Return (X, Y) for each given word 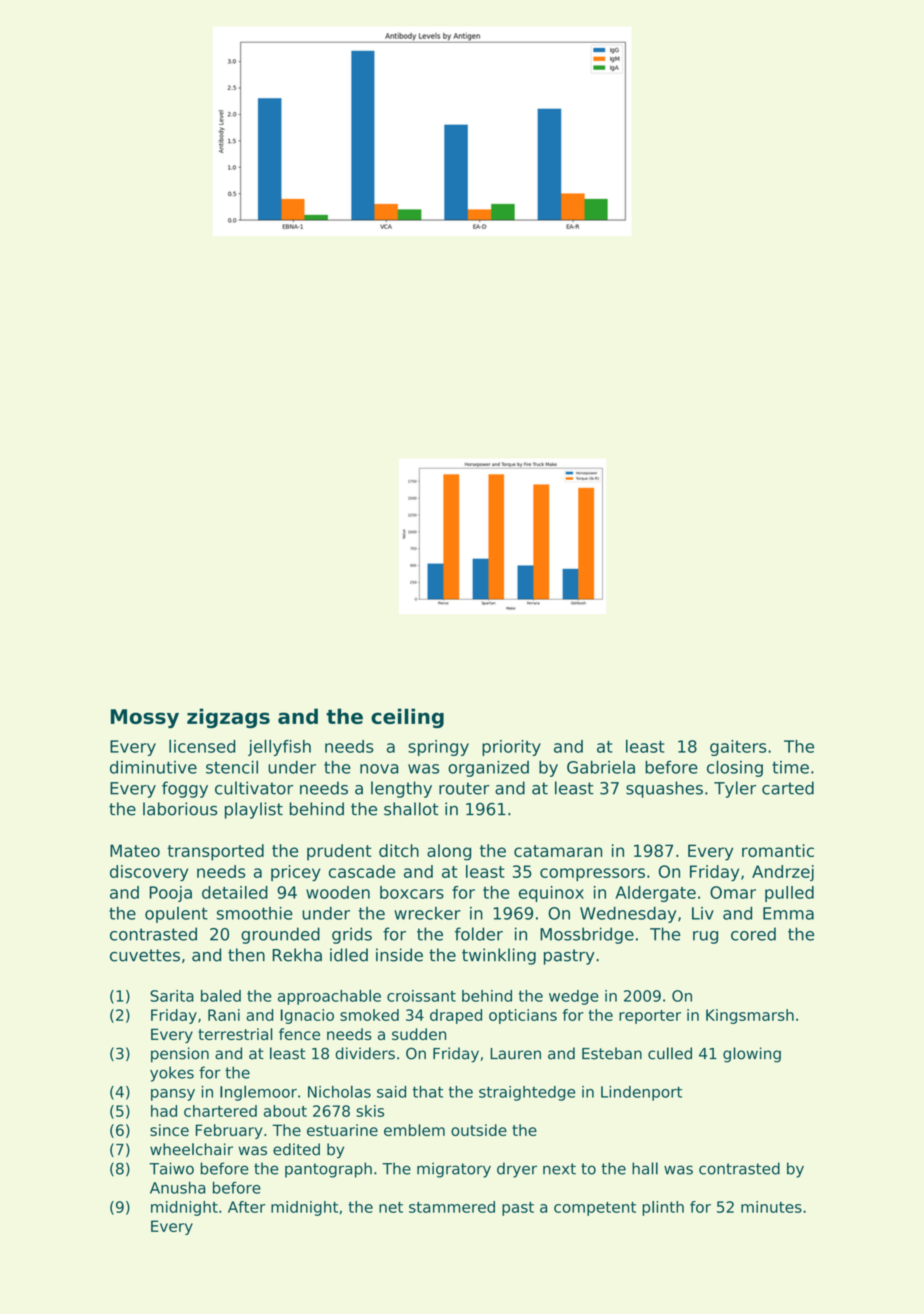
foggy (185, 789)
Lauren (515, 1054)
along (449, 852)
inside (399, 955)
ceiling (407, 718)
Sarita (172, 996)
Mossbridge (587, 935)
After (247, 1207)
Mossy (145, 718)
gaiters (738, 748)
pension (180, 1055)
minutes (771, 1207)
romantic (778, 850)
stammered (452, 1207)
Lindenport (641, 1093)
